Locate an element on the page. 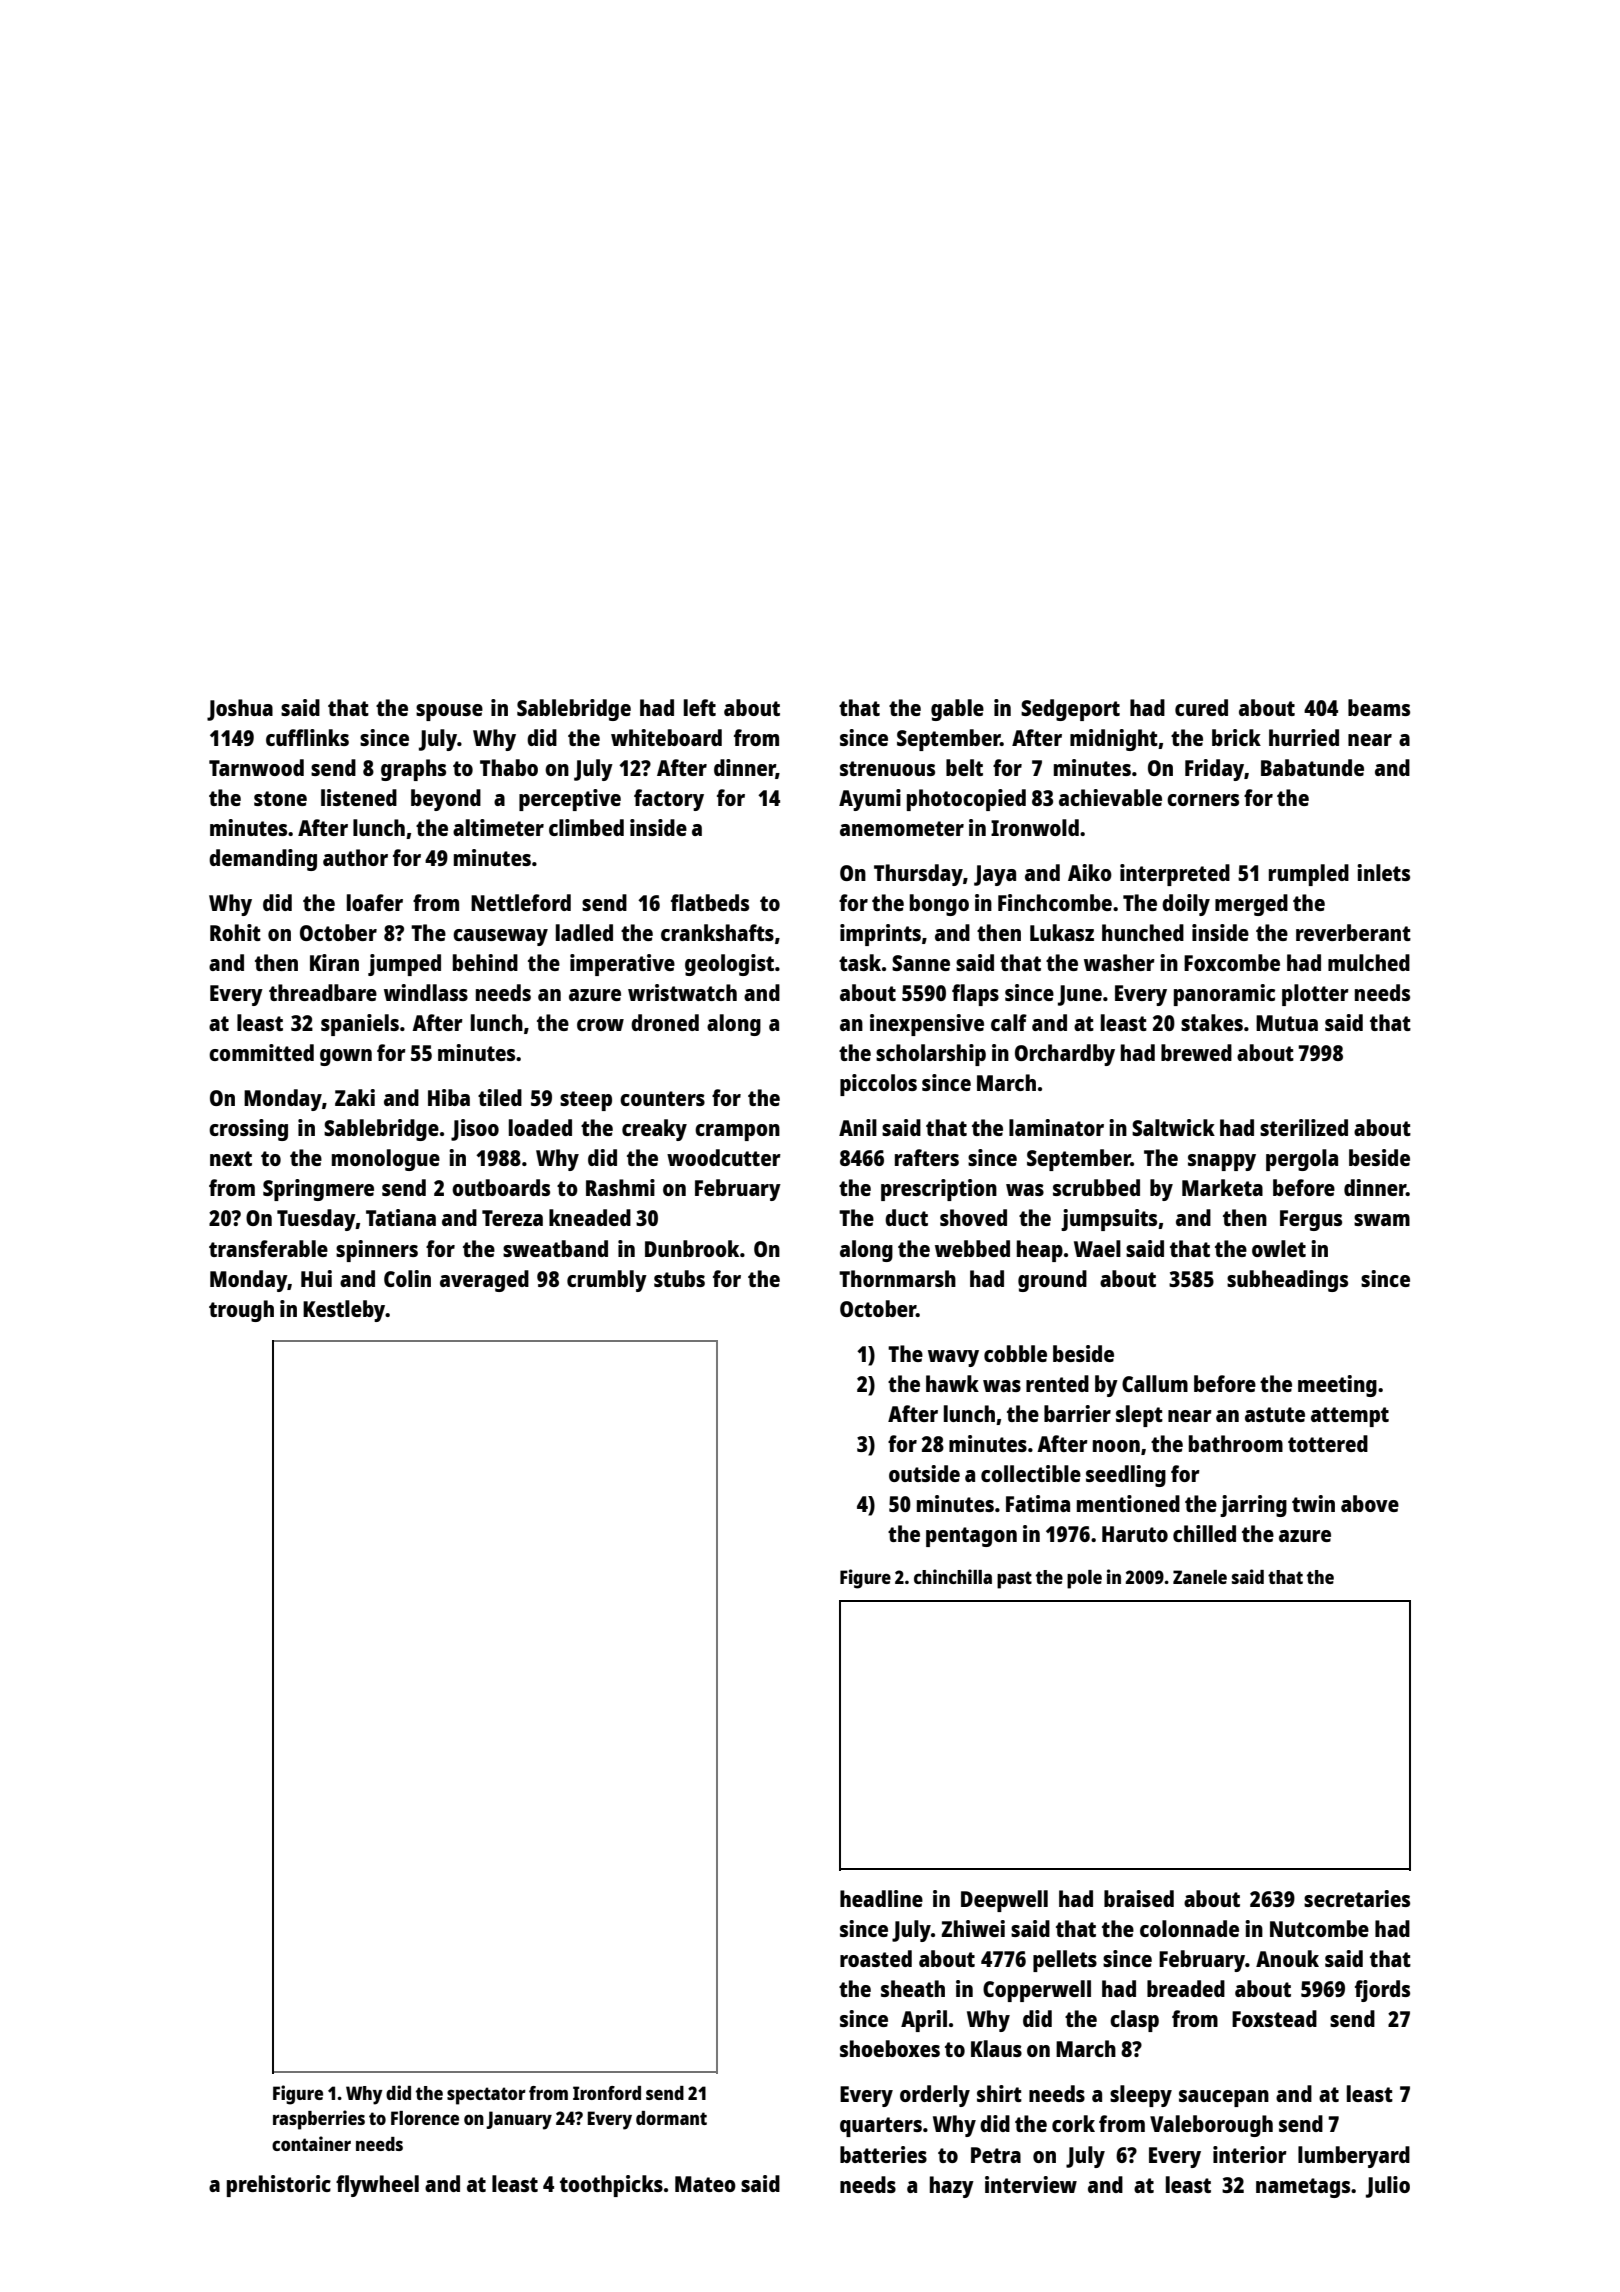 The image size is (1620, 2292). spouse is located at coordinates (449, 712).
